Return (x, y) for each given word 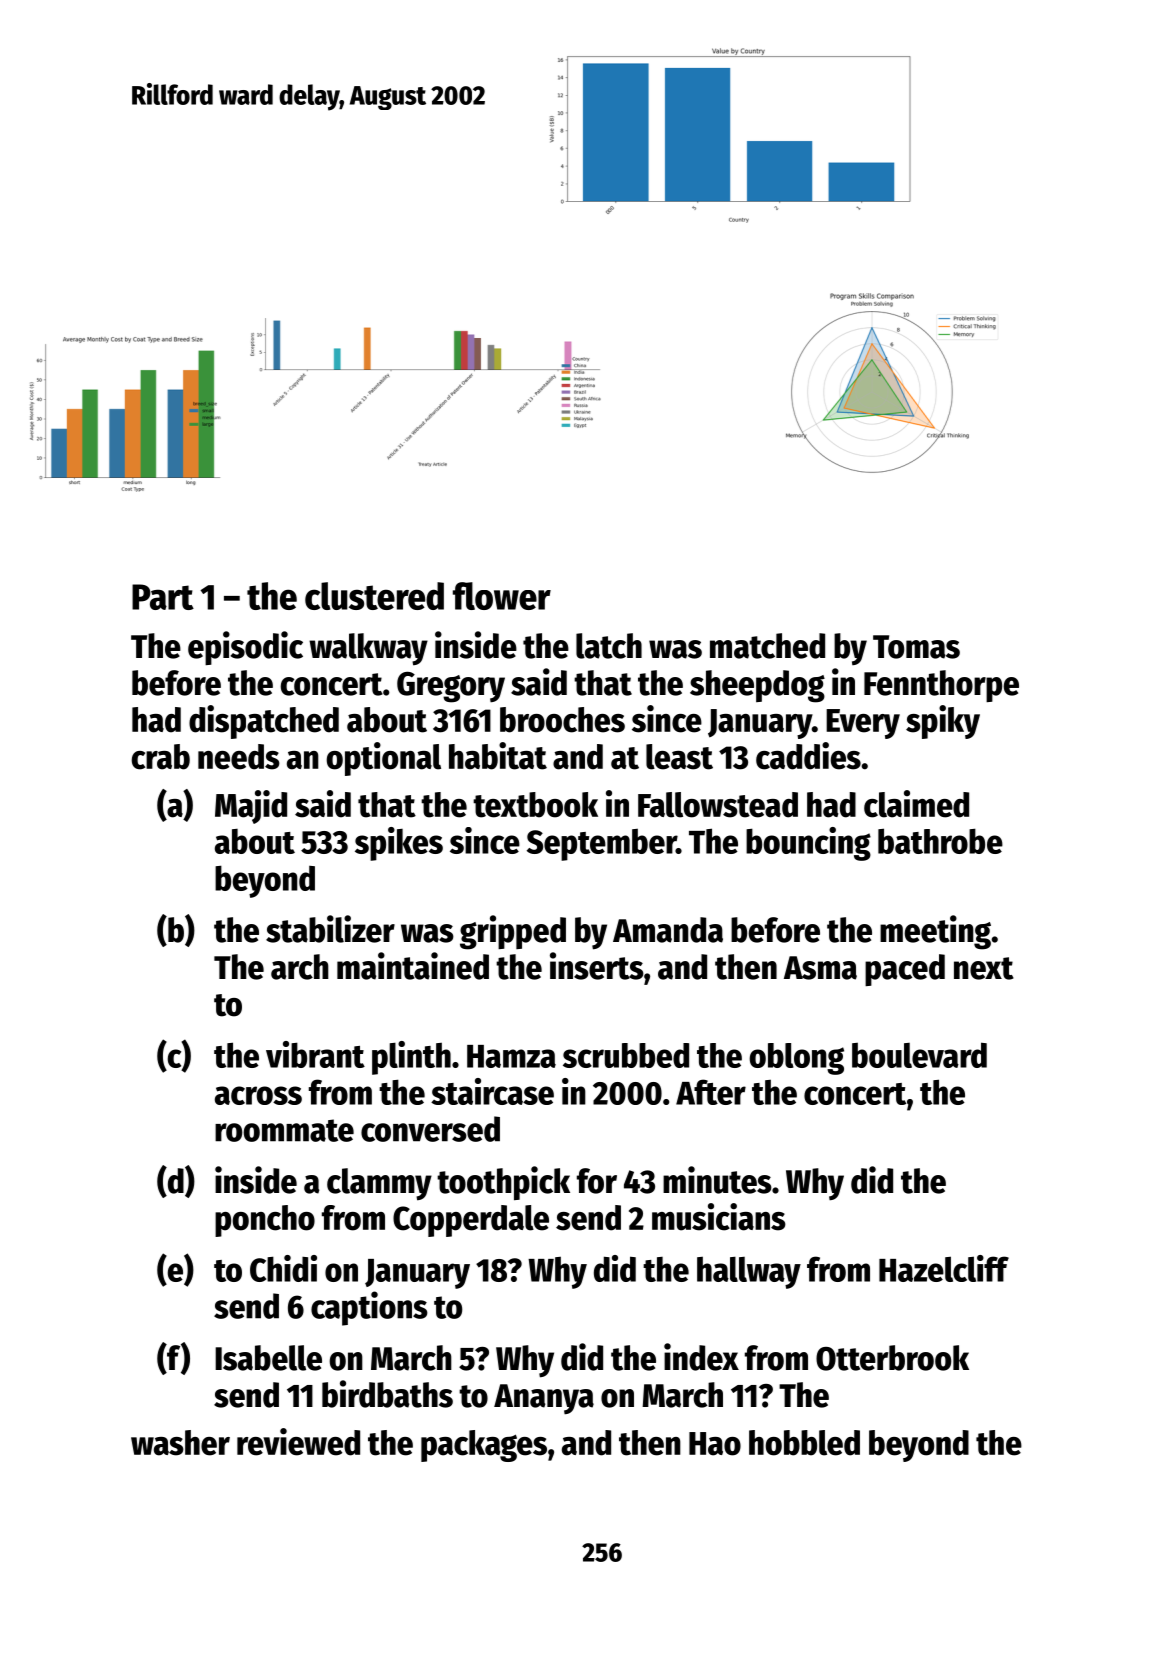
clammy (379, 1184)
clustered (374, 596)
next (984, 968)
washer (180, 1443)
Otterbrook (892, 1358)
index (701, 1357)
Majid (251, 807)
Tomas (916, 647)
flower (502, 596)
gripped (513, 932)
